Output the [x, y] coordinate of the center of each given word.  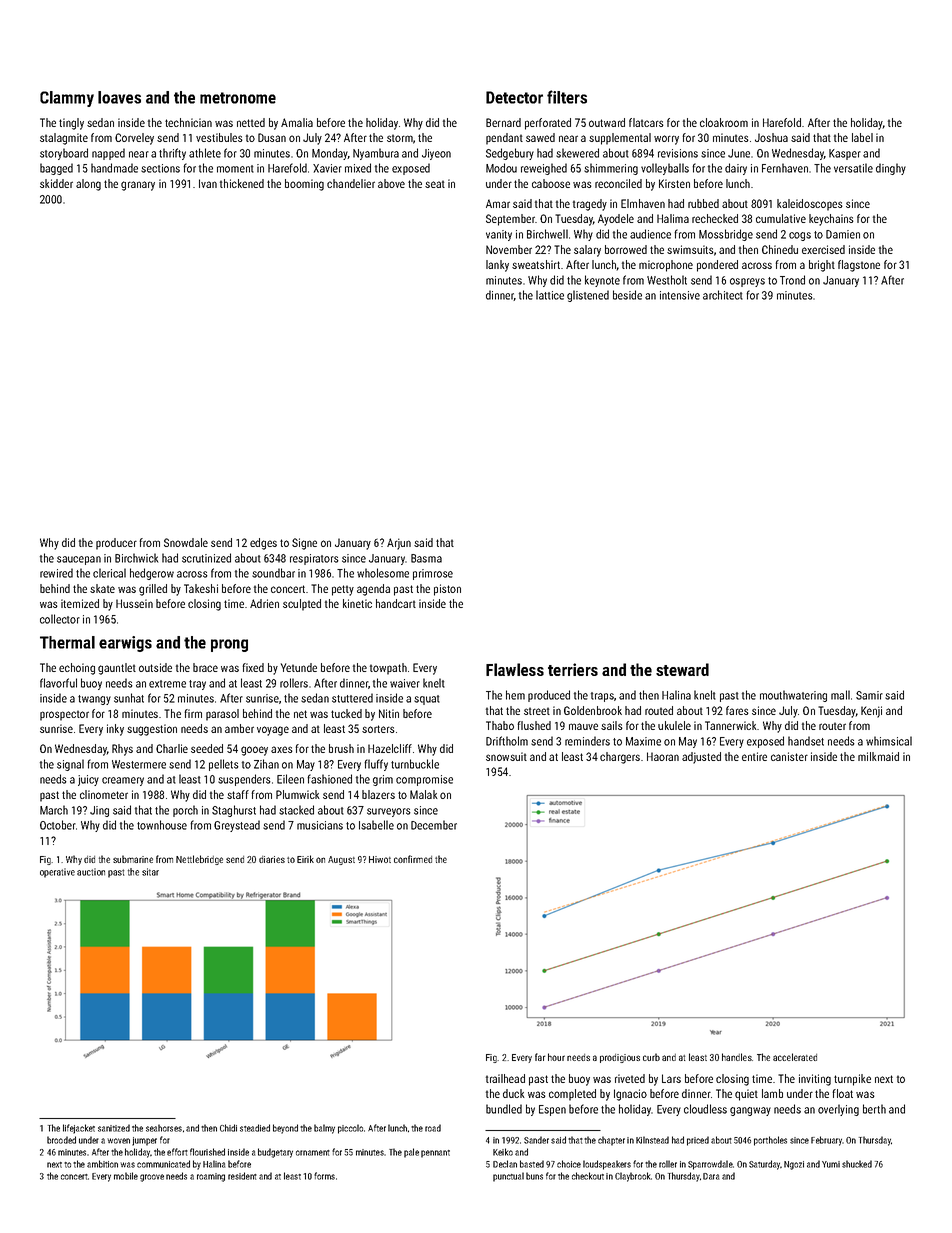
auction [91, 872]
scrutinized [206, 558]
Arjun [399, 544]
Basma [426, 558]
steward [682, 669]
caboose [551, 183]
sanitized [114, 1128]
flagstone [859, 266]
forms [324, 1176]
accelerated [795, 1057]
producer [116, 544]
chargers [620, 758]
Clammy [67, 99]
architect [723, 295]
